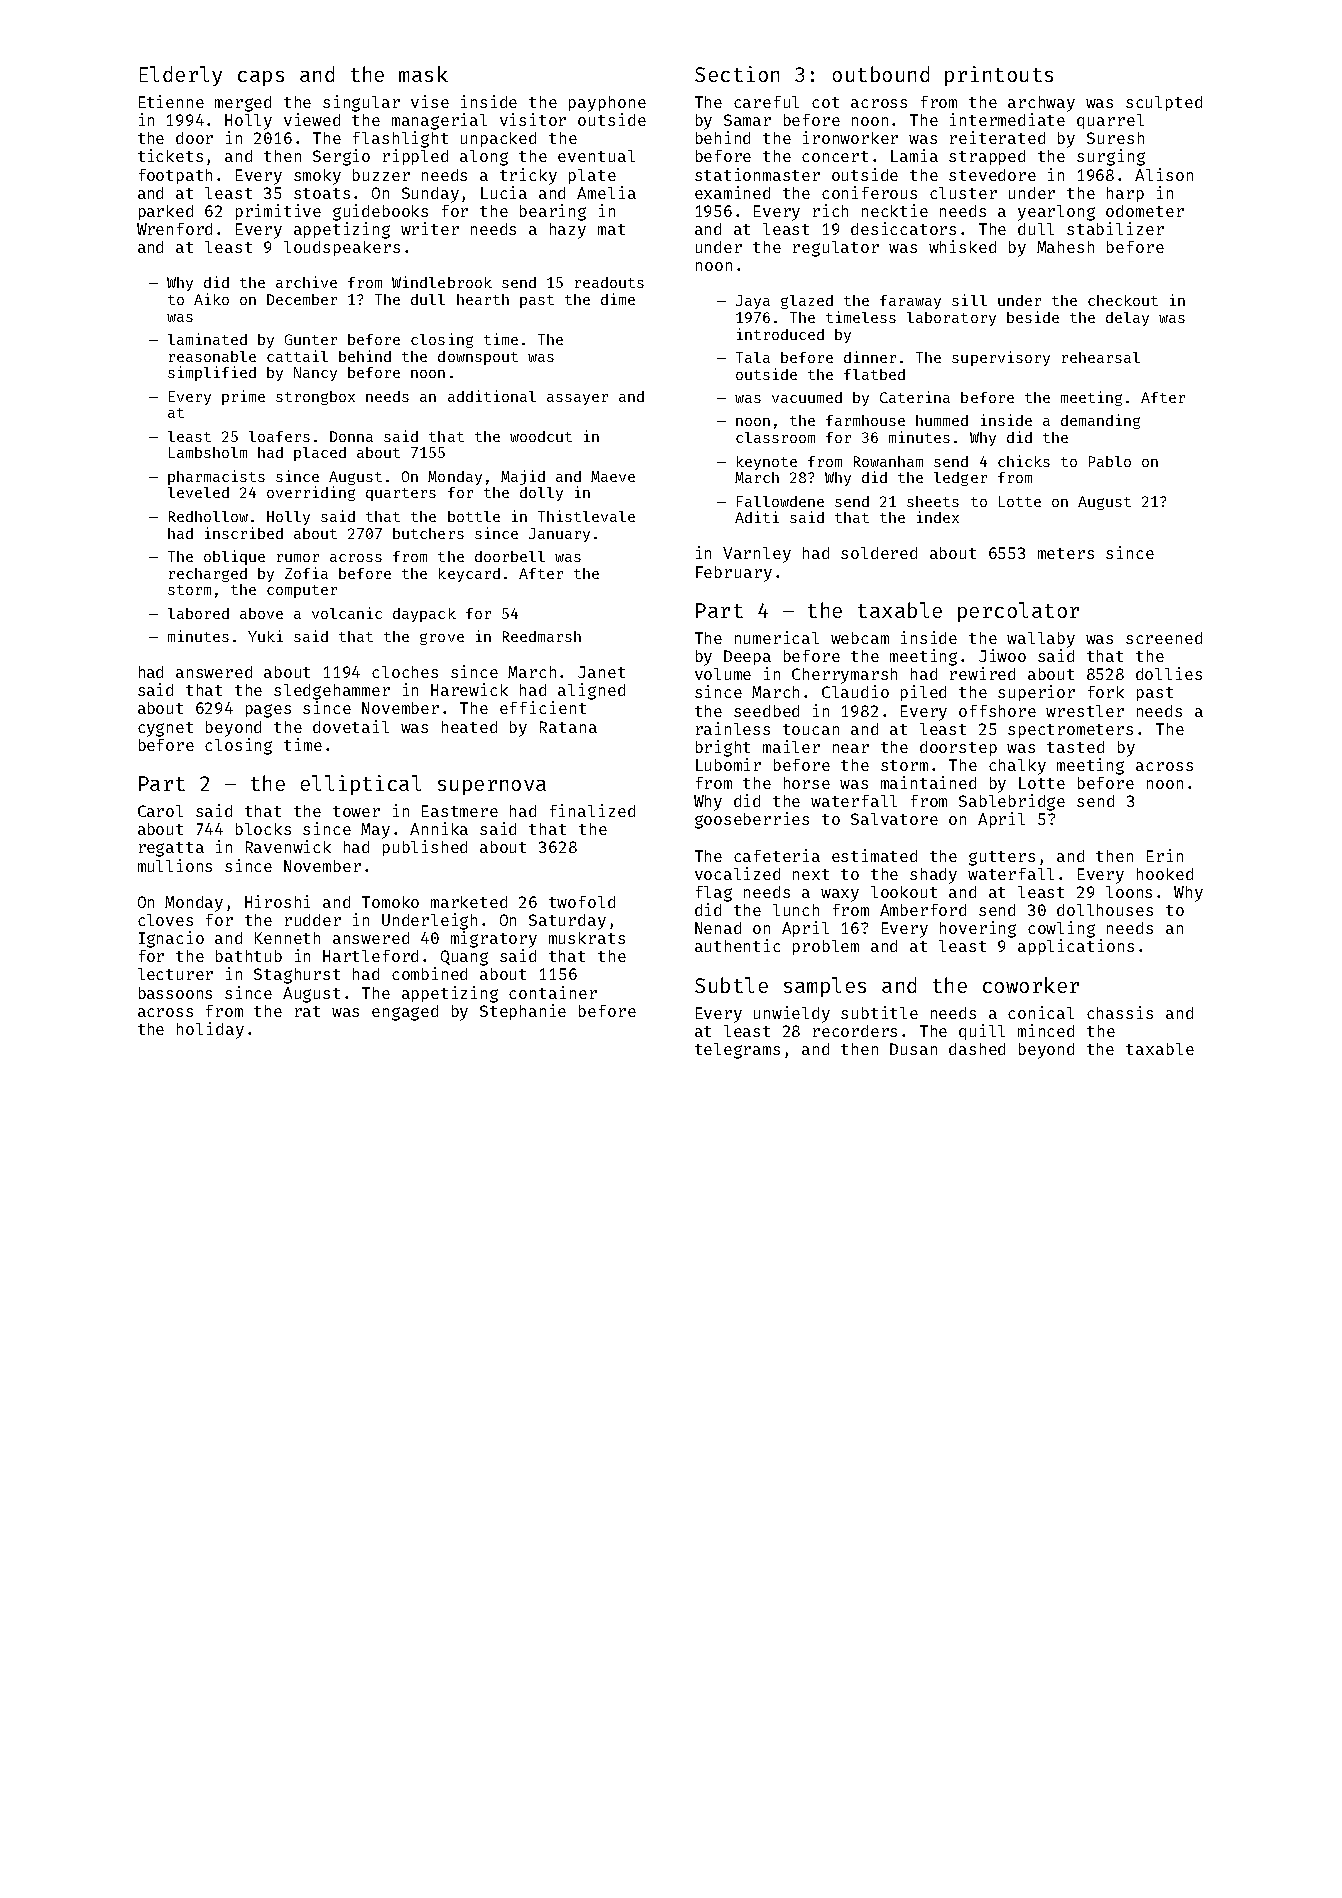 The image size is (1342, 1898). What do you see at coordinates (1002, 858) in the page?
I see `gutters` at bounding box center [1002, 858].
